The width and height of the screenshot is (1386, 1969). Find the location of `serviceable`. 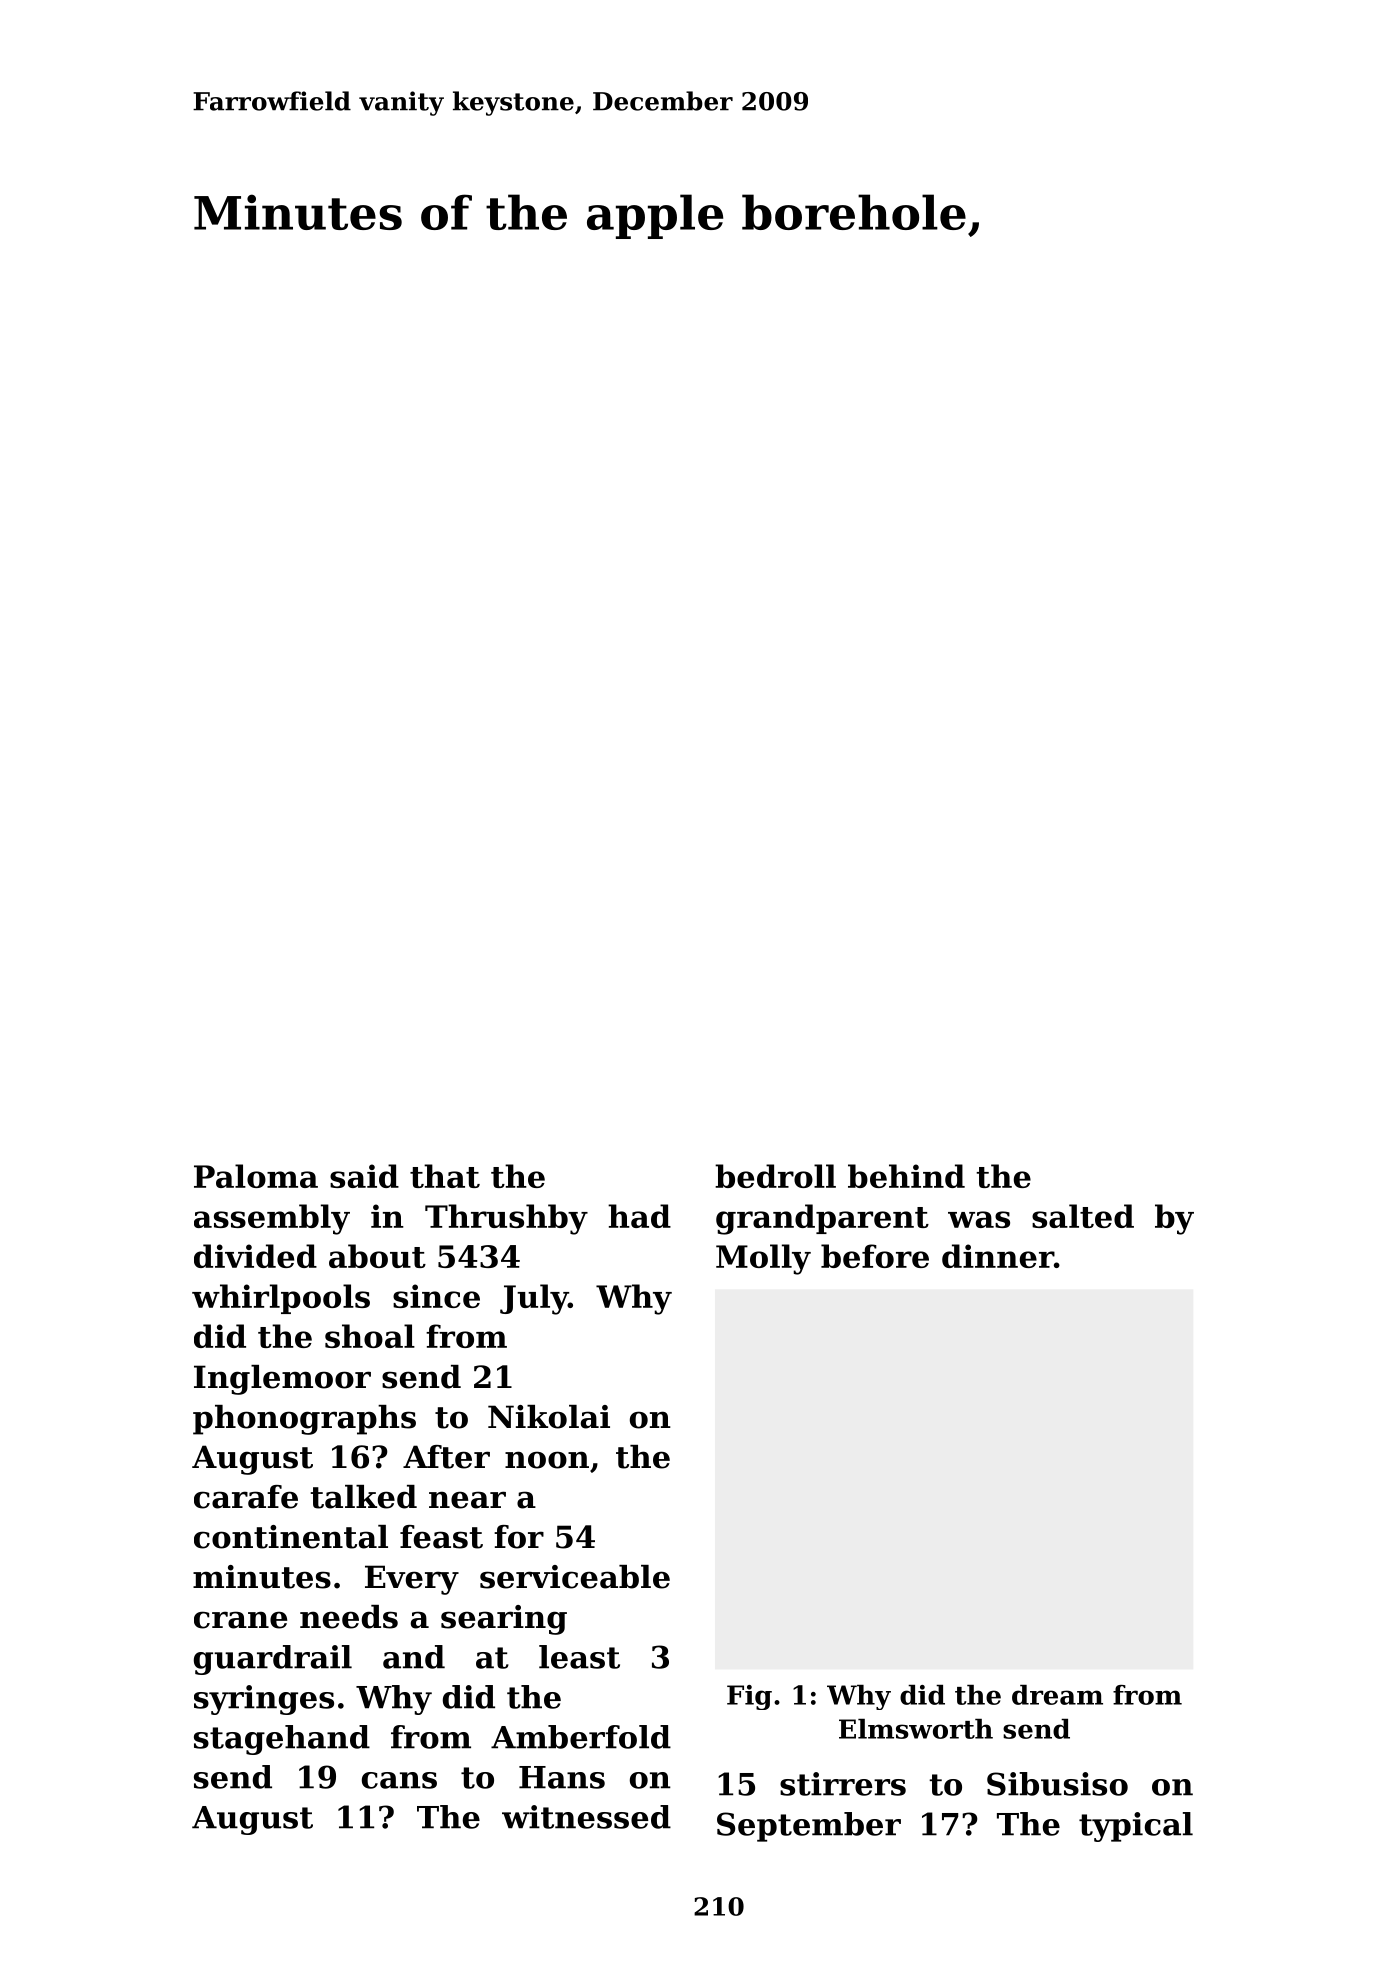

serviceable is located at coordinates (575, 1577).
